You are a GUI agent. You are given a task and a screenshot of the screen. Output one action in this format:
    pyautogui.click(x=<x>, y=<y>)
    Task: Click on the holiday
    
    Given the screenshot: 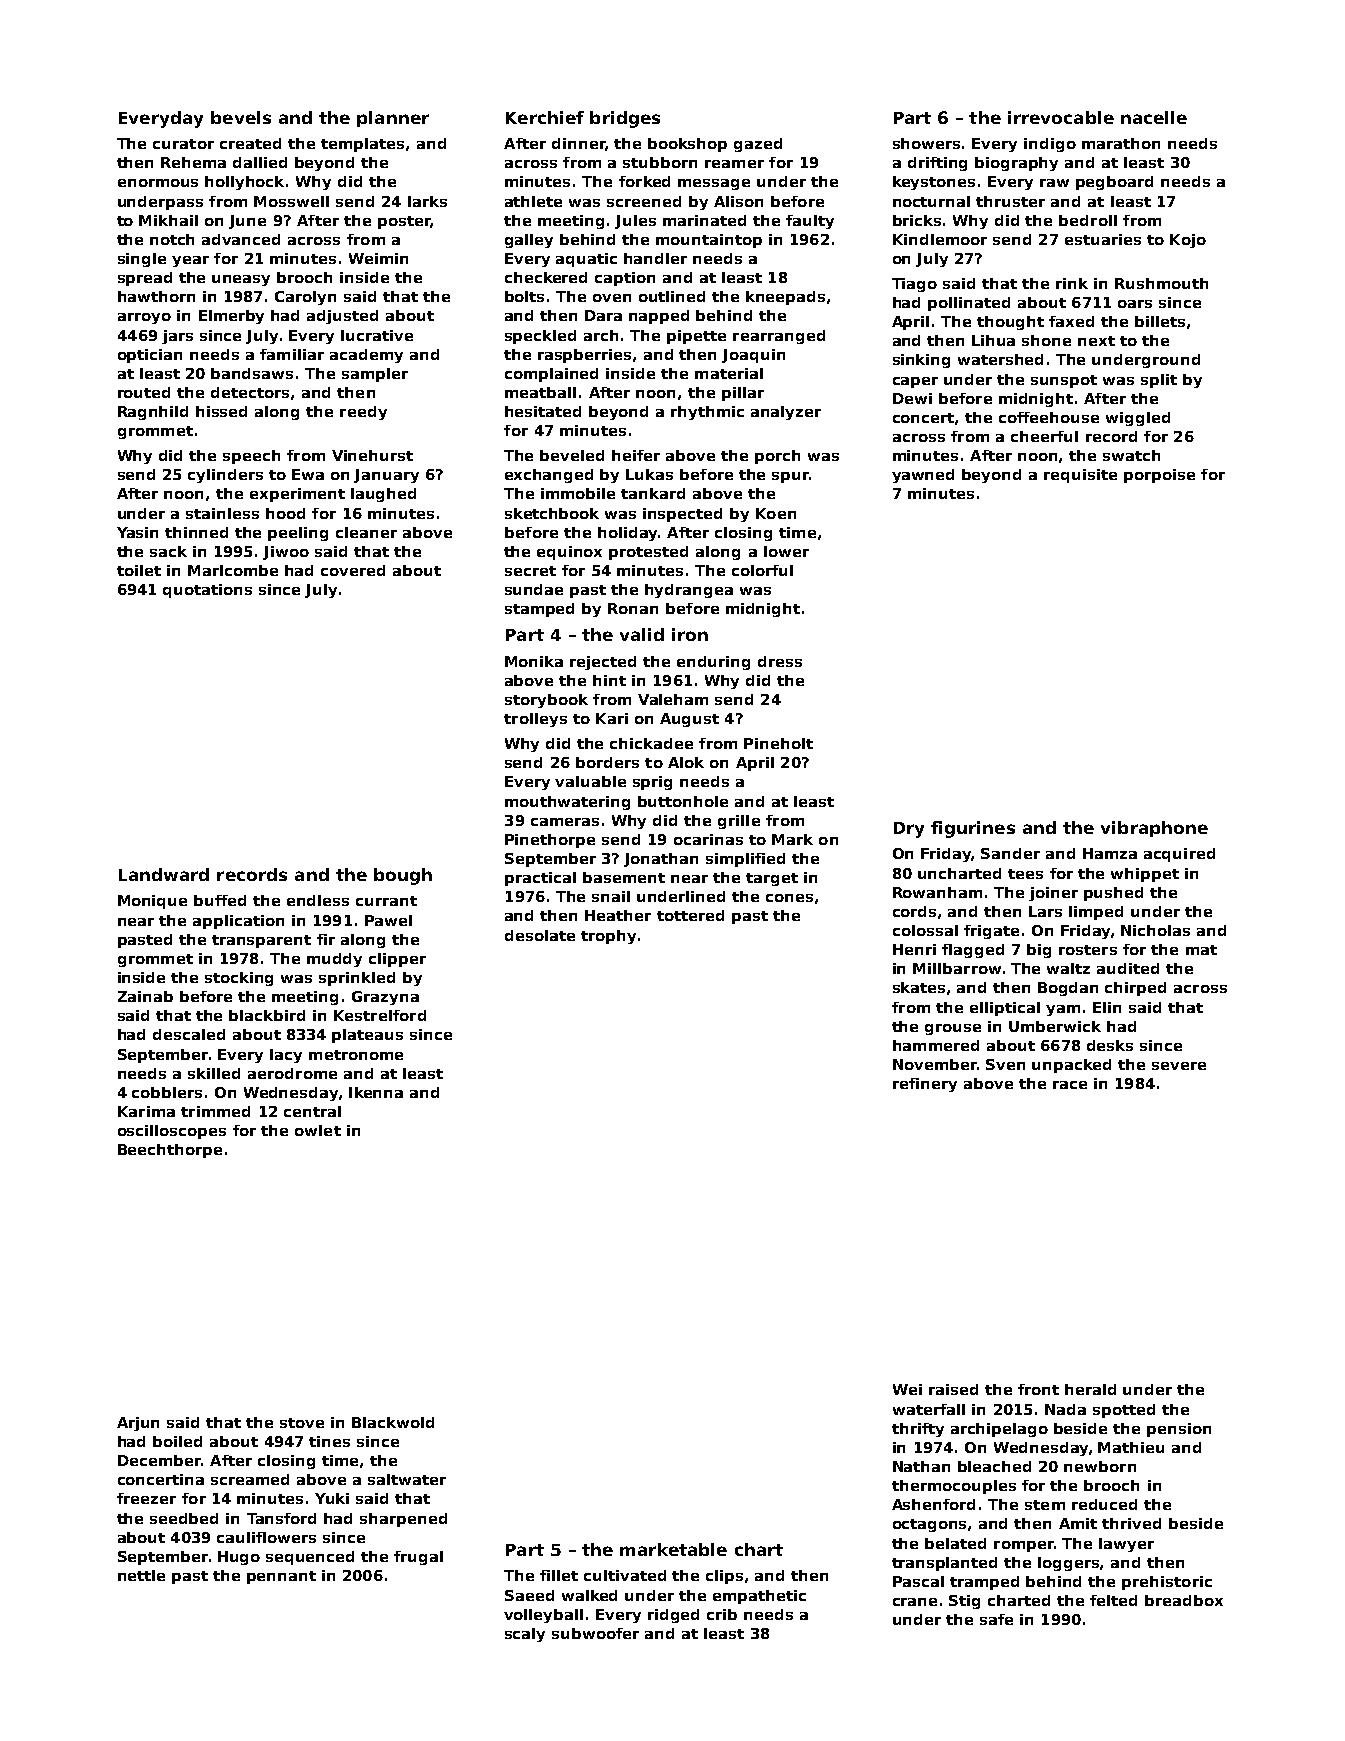 What is the action you would take?
    pyautogui.click(x=627, y=534)
